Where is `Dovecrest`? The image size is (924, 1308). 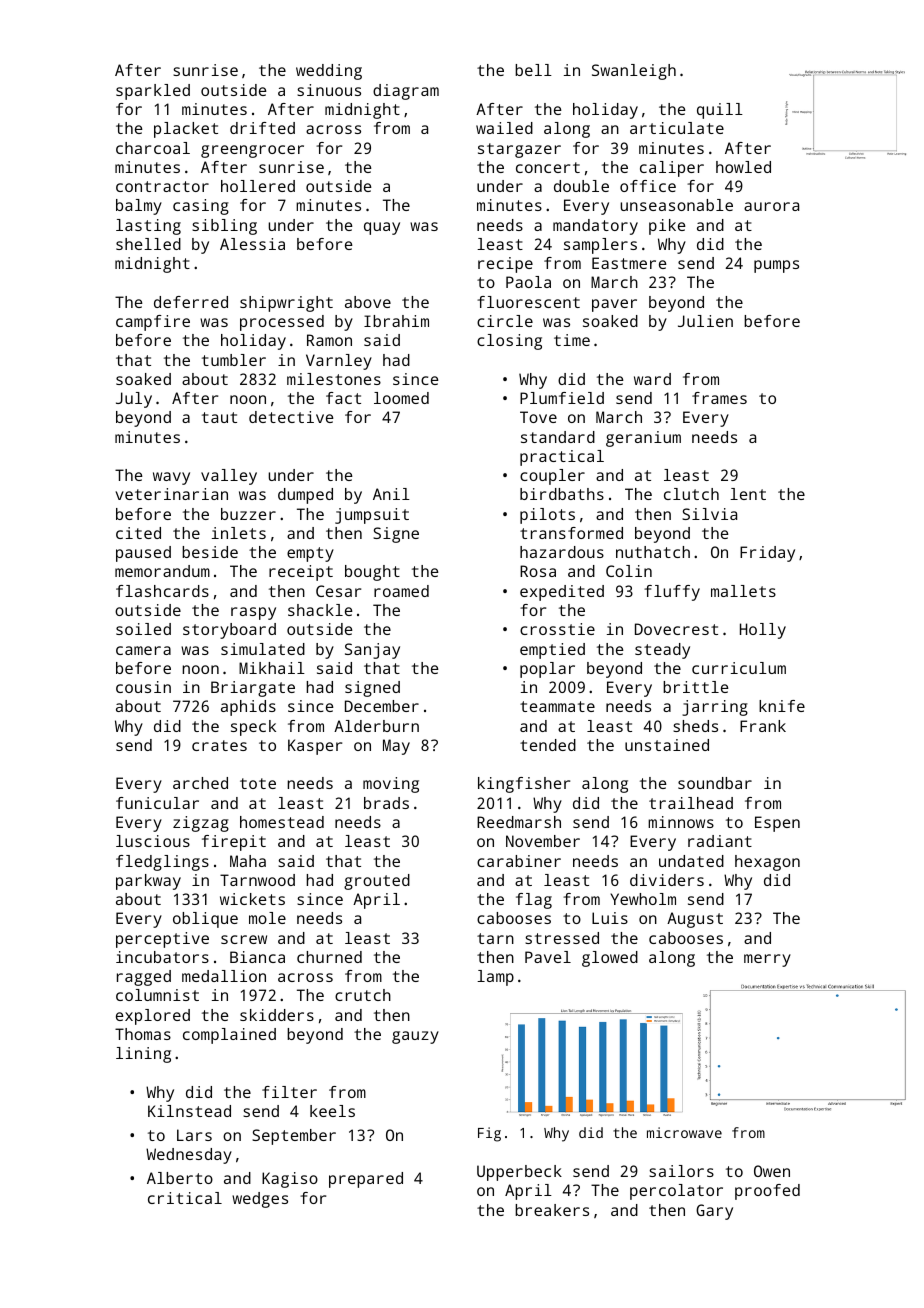 Dovecrest is located at coordinates (676, 629).
